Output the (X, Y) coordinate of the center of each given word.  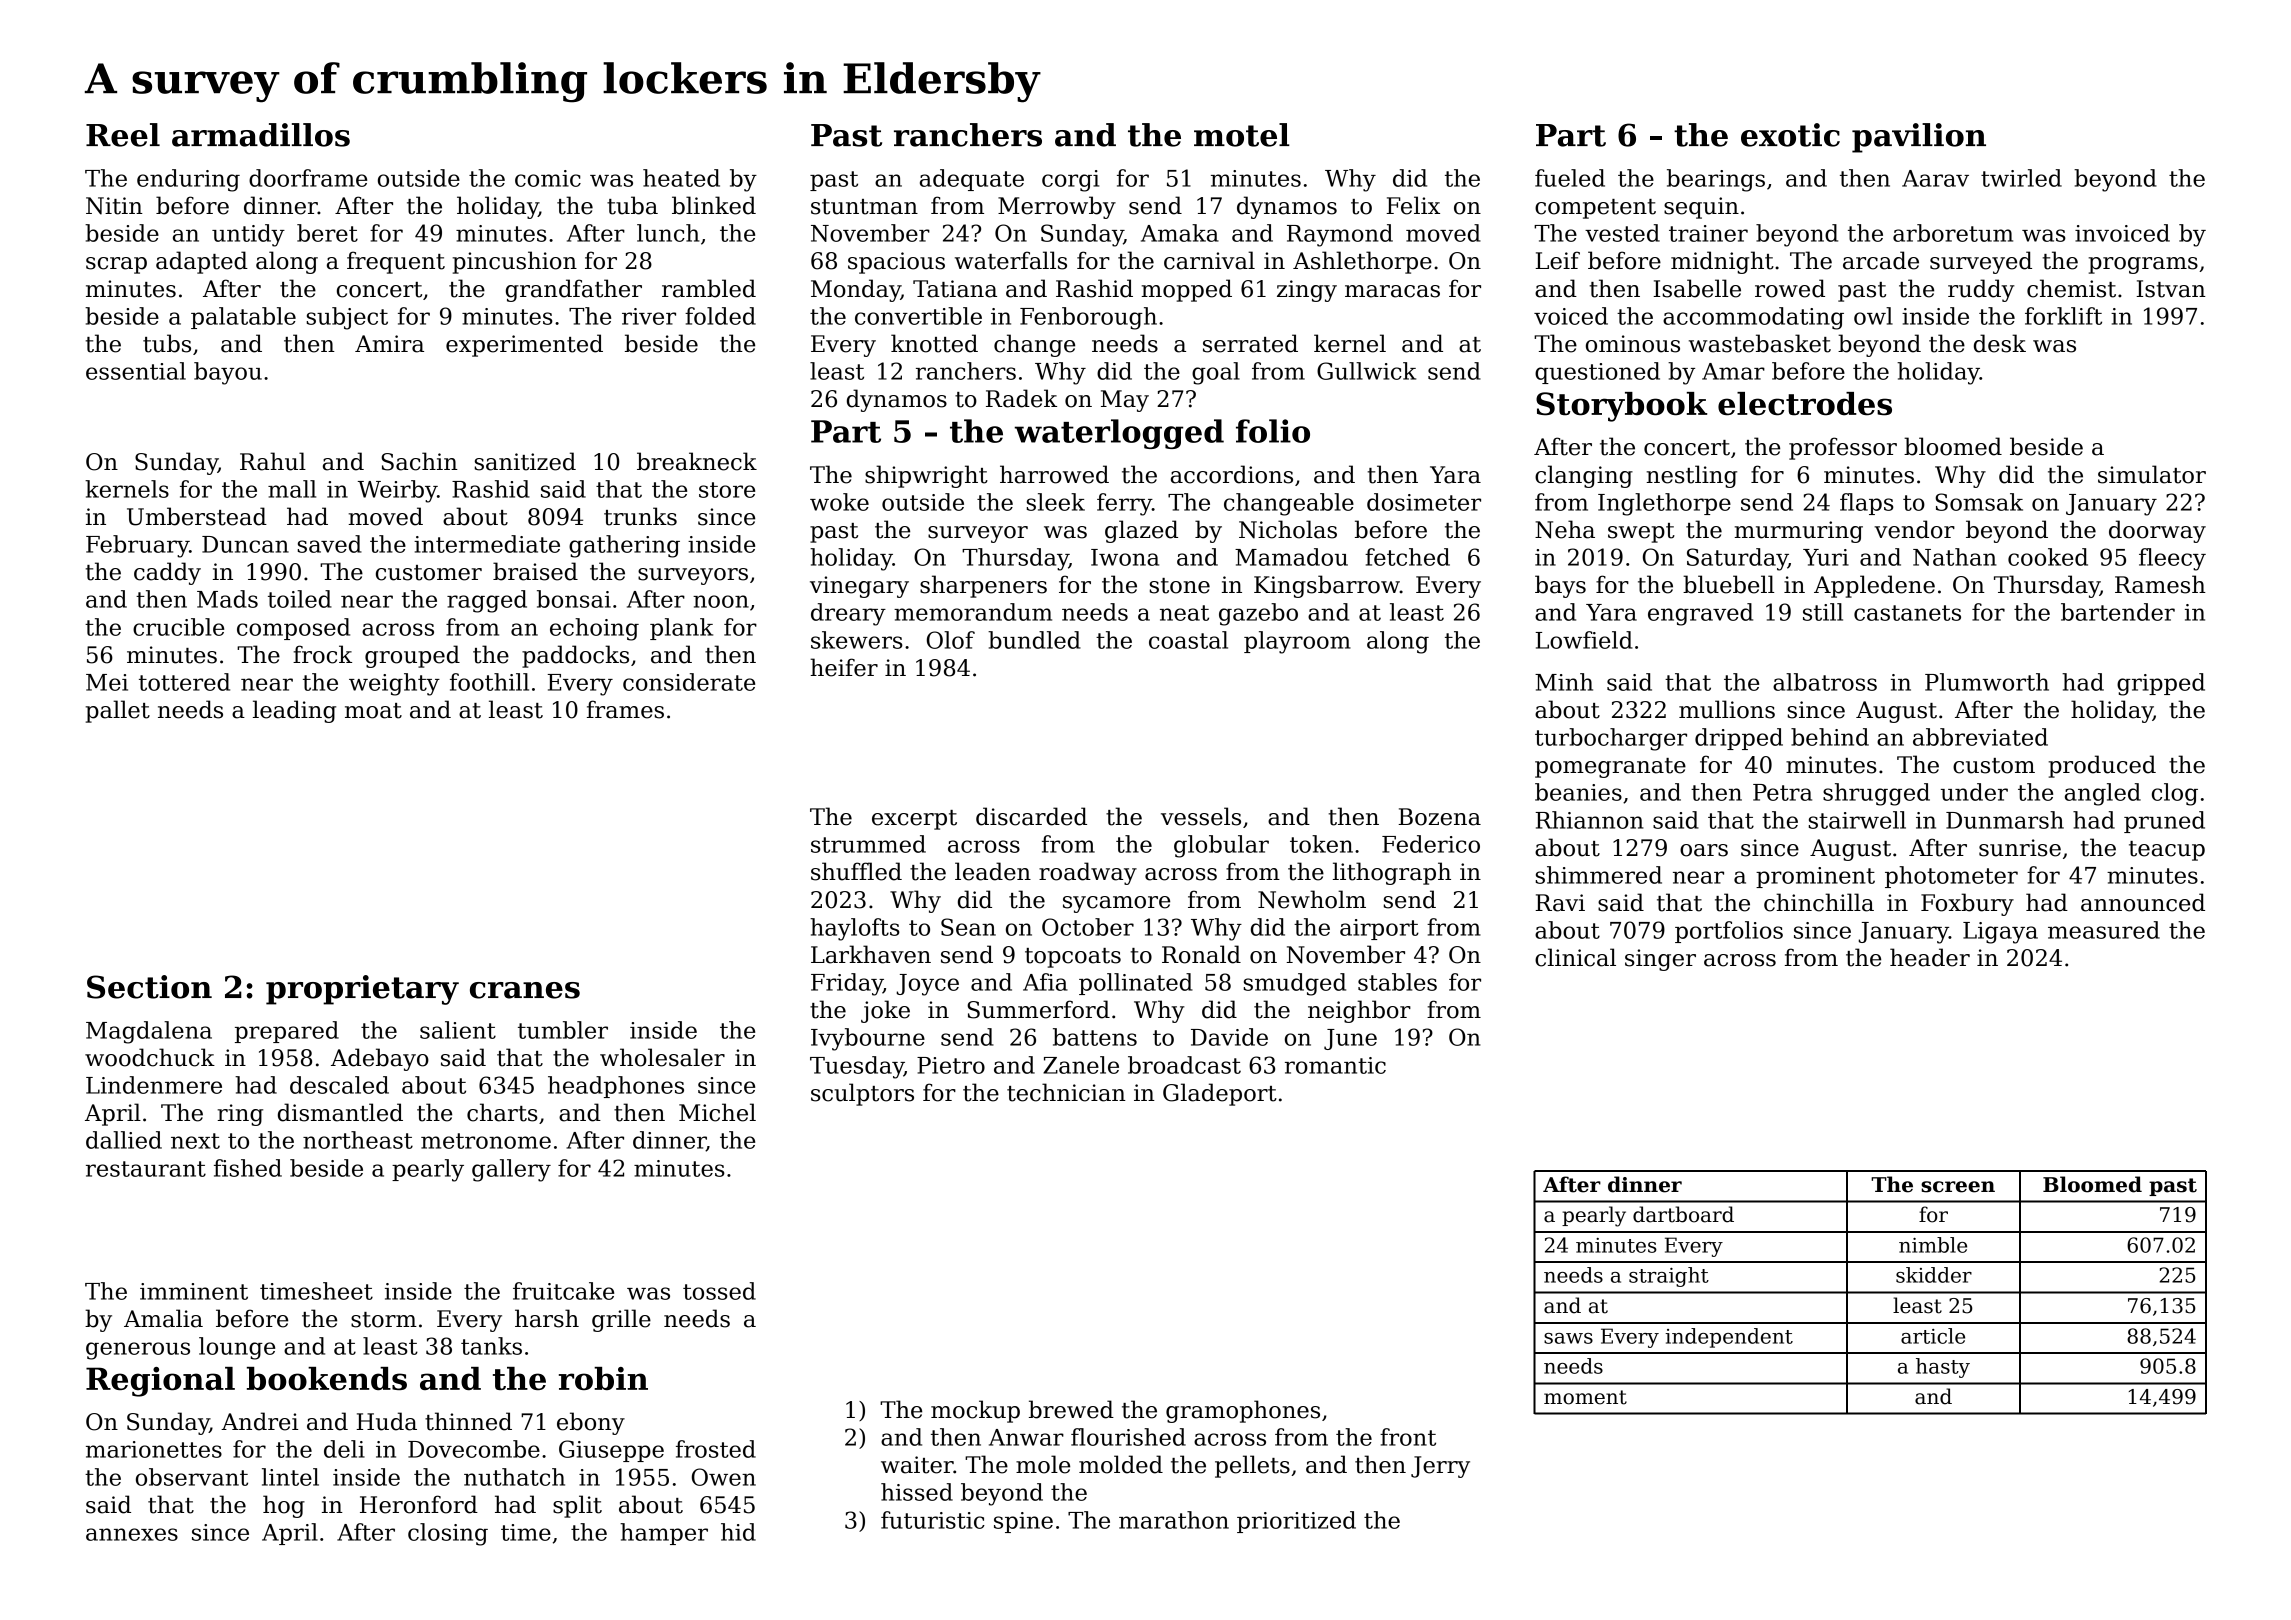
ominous (1633, 344)
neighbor (1359, 1011)
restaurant (146, 1169)
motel (1242, 135)
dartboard (1683, 1214)
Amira (389, 344)
